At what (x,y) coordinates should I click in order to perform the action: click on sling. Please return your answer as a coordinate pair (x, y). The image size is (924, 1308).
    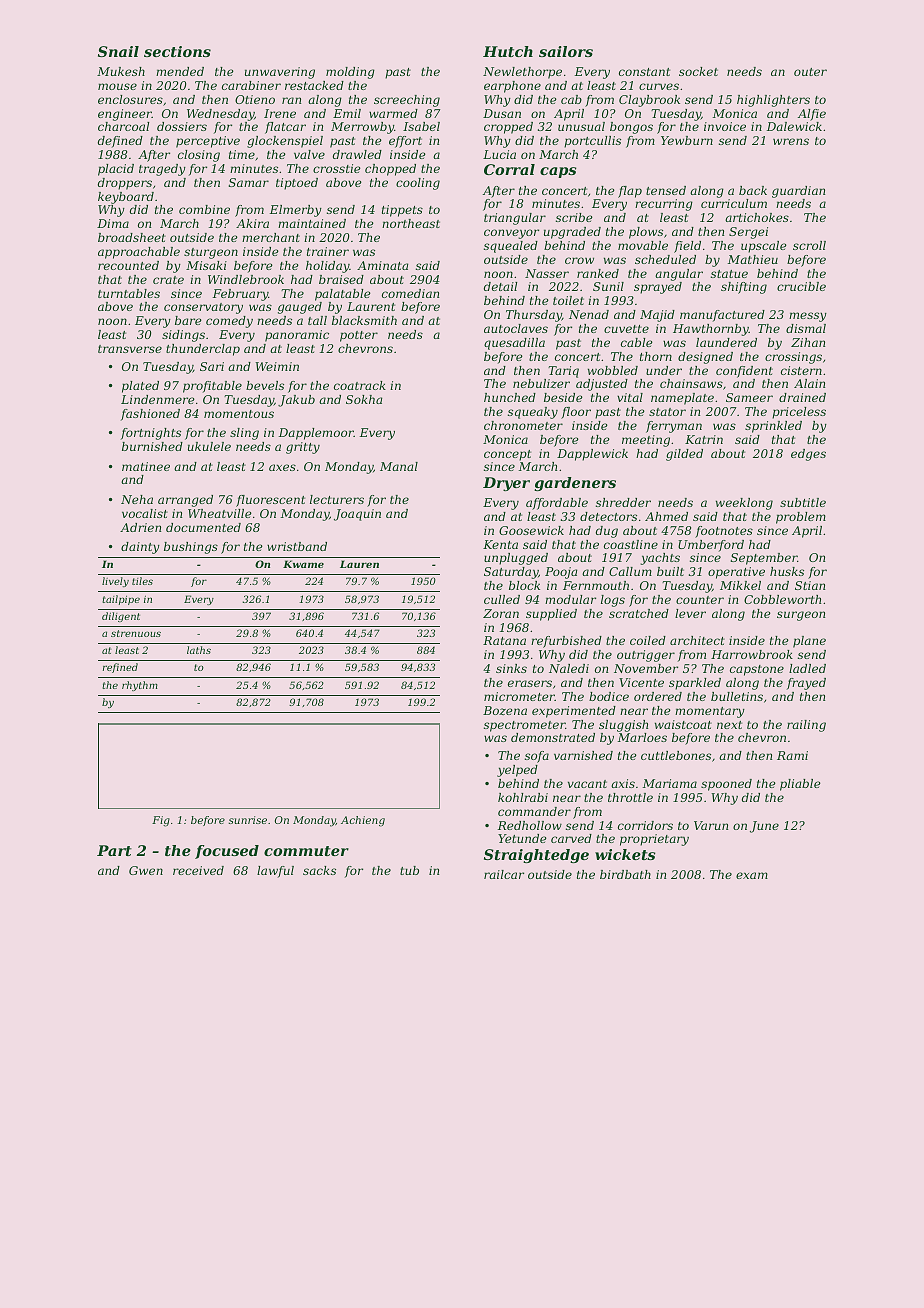
    Looking at the image, I should click on (244, 434).
